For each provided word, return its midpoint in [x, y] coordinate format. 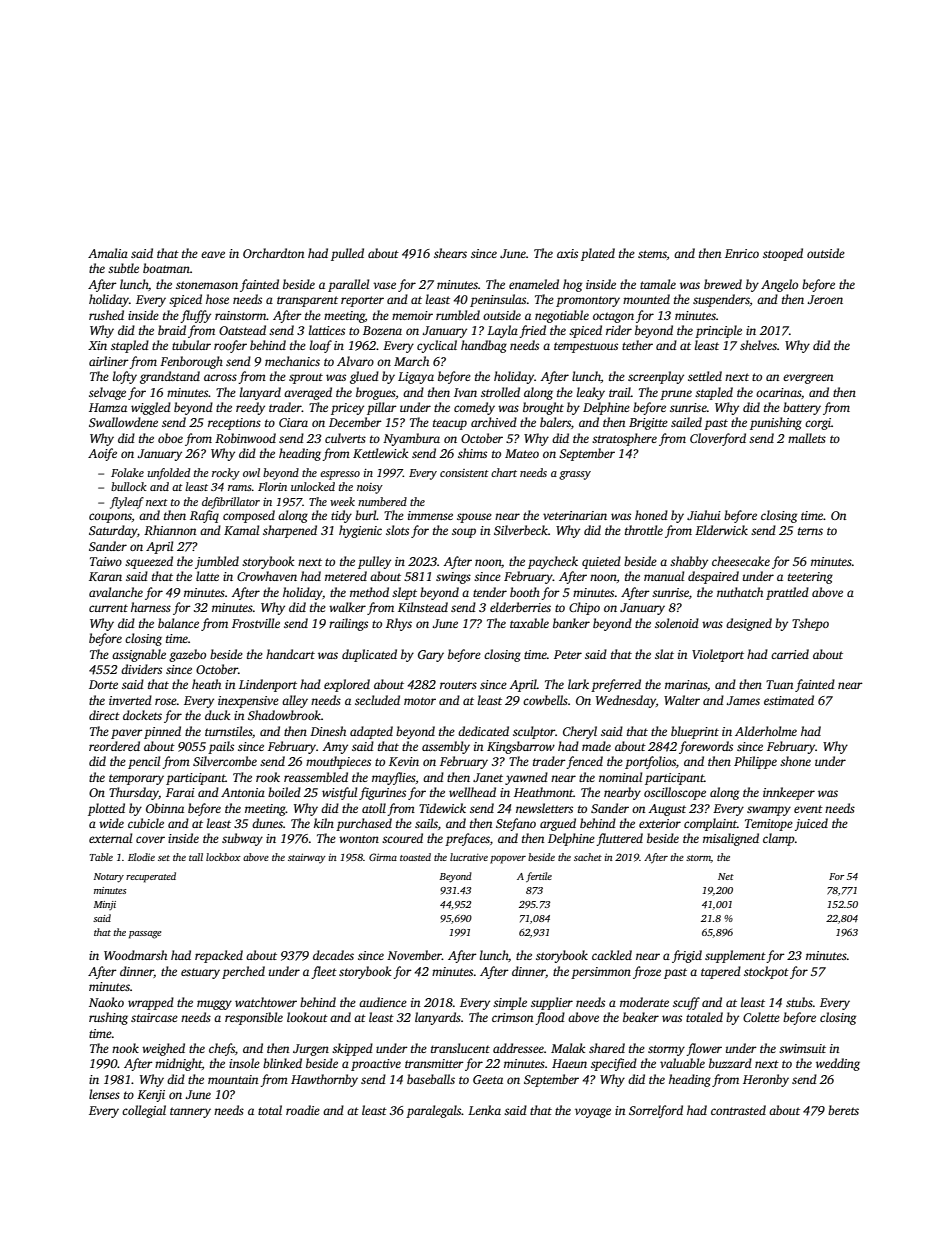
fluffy [195, 316]
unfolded [169, 474]
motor [420, 701]
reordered [114, 746]
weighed [163, 1049]
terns [810, 531]
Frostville [256, 623]
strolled [500, 392]
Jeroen [825, 299]
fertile [539, 877]
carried [790, 654]
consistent [464, 473]
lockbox [223, 857]
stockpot [766, 972]
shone [795, 761]
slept [404, 593]
